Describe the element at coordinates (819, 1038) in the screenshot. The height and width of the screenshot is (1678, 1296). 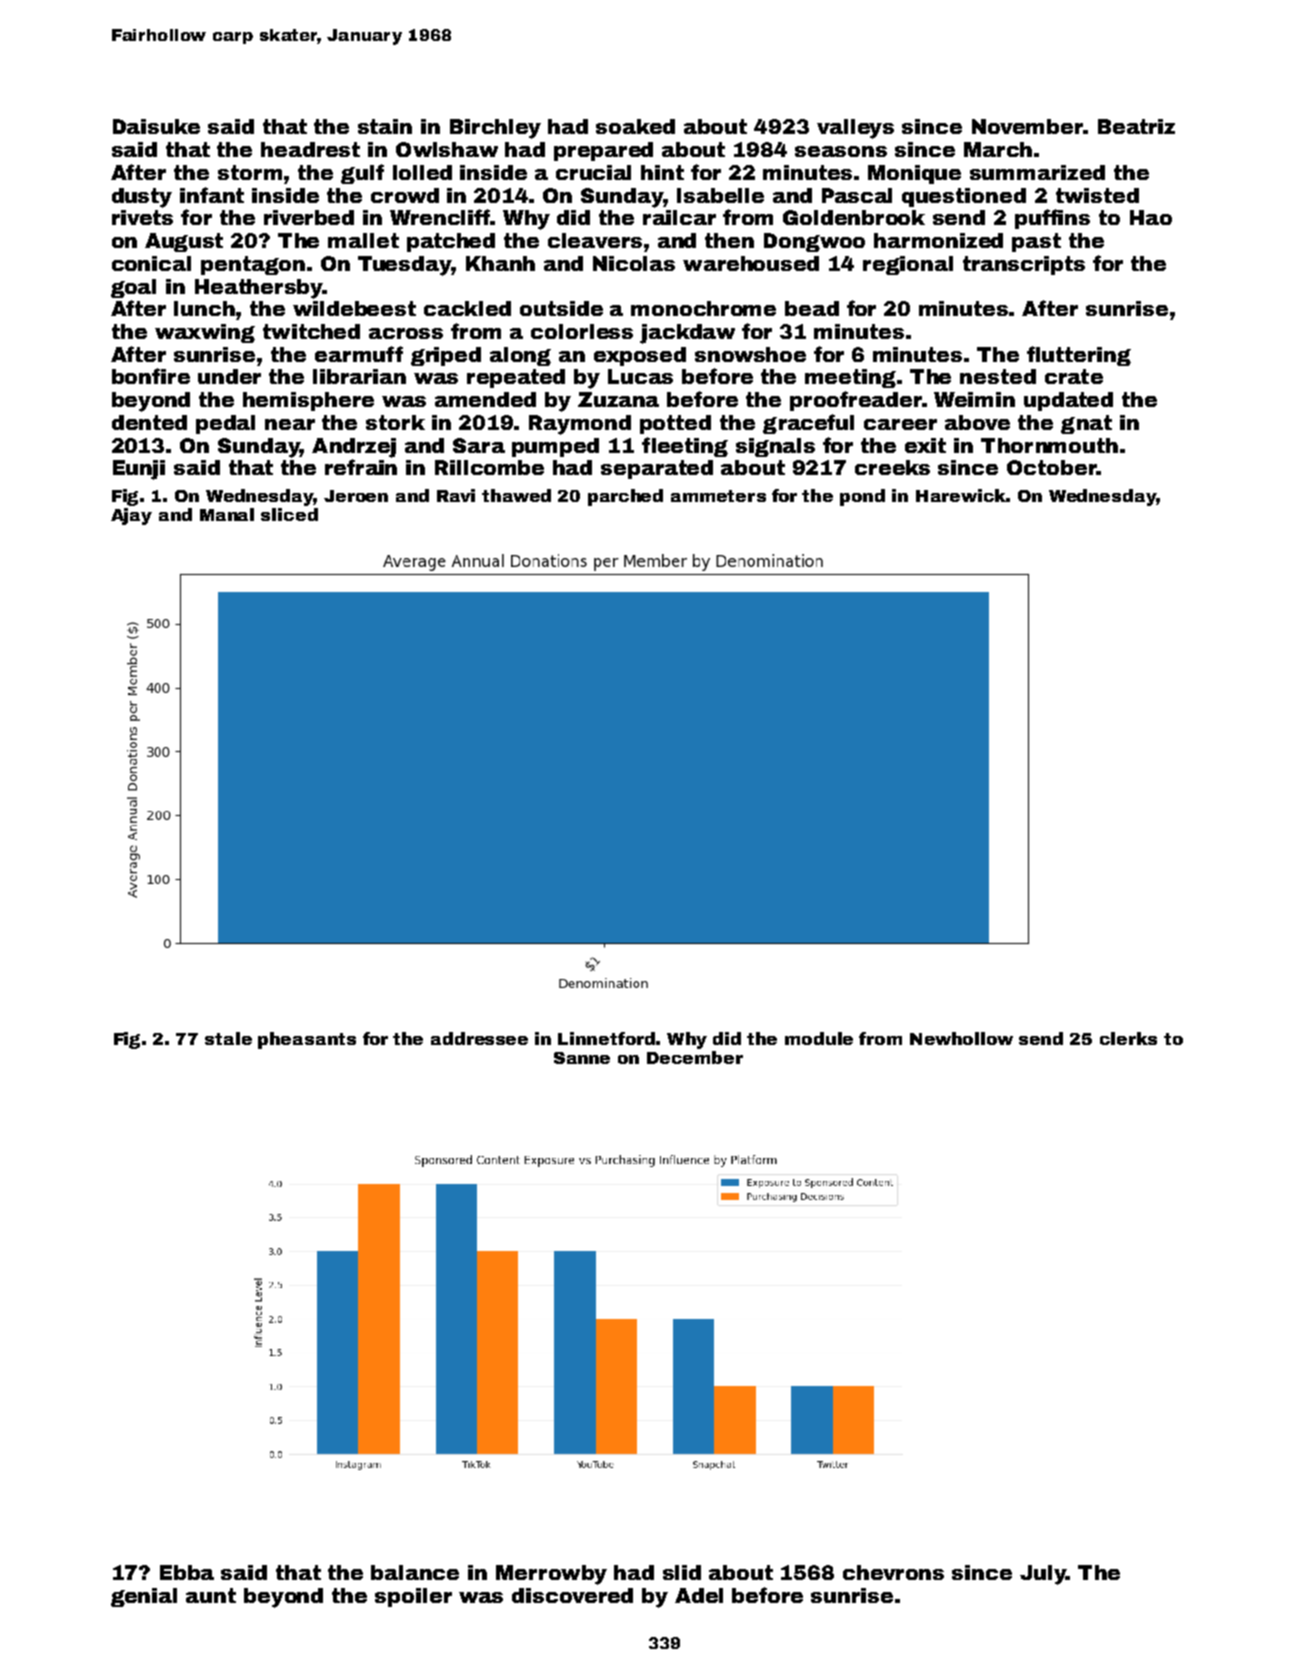
I see `module` at that location.
